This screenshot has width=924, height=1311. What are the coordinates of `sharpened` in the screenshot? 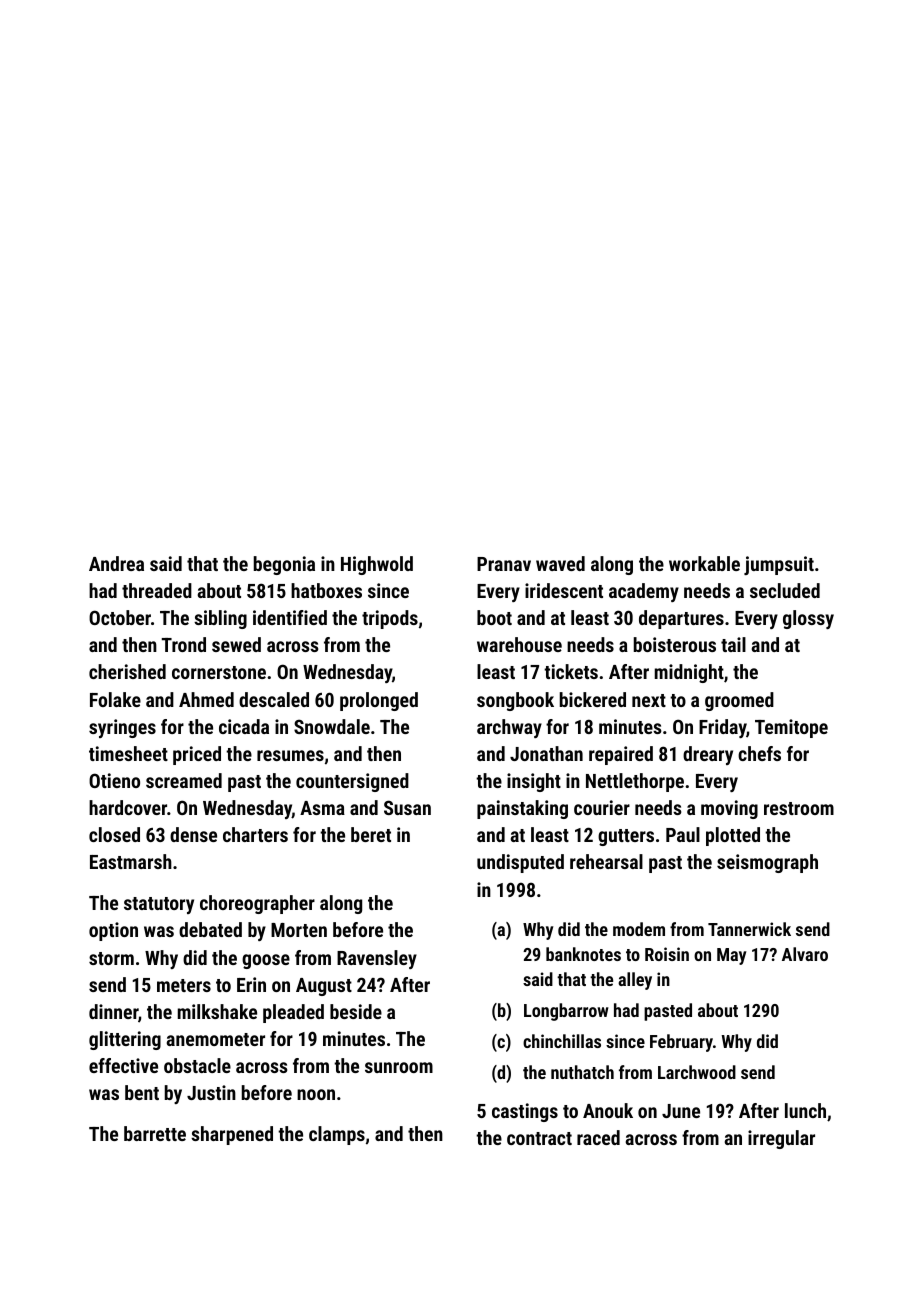 It's located at (232, 1135).
